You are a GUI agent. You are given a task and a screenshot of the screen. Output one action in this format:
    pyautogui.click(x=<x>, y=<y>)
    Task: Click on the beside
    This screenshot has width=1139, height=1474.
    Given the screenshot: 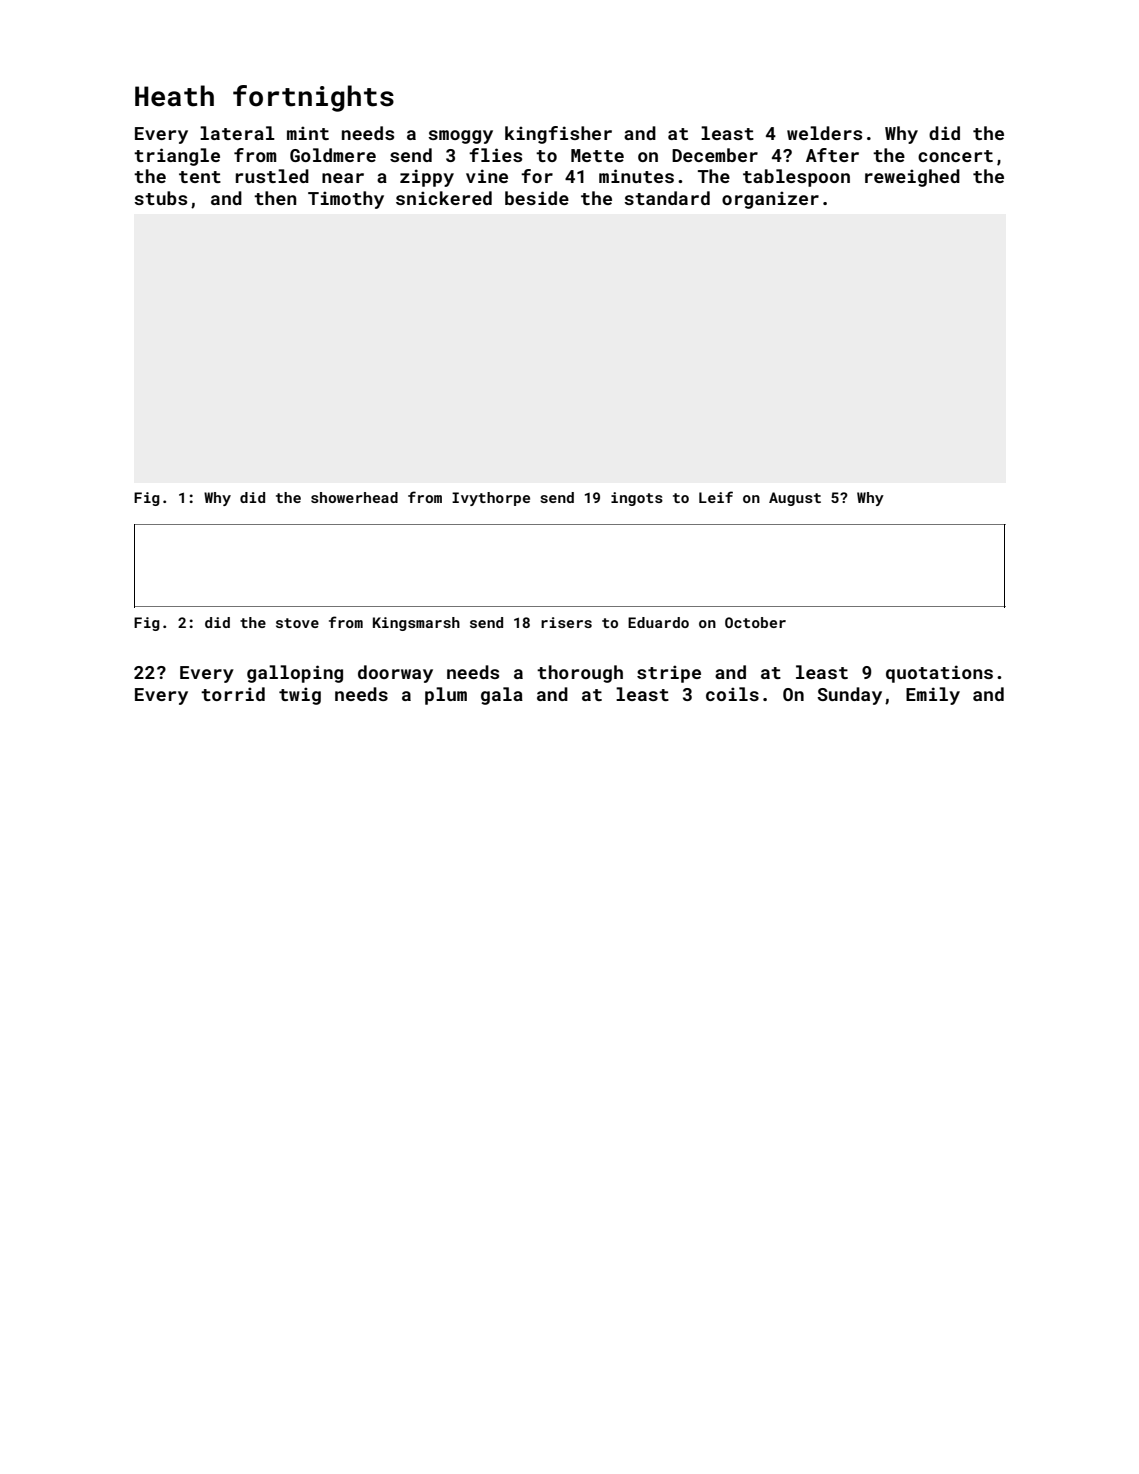 What is the action you would take?
    pyautogui.click(x=537, y=198)
